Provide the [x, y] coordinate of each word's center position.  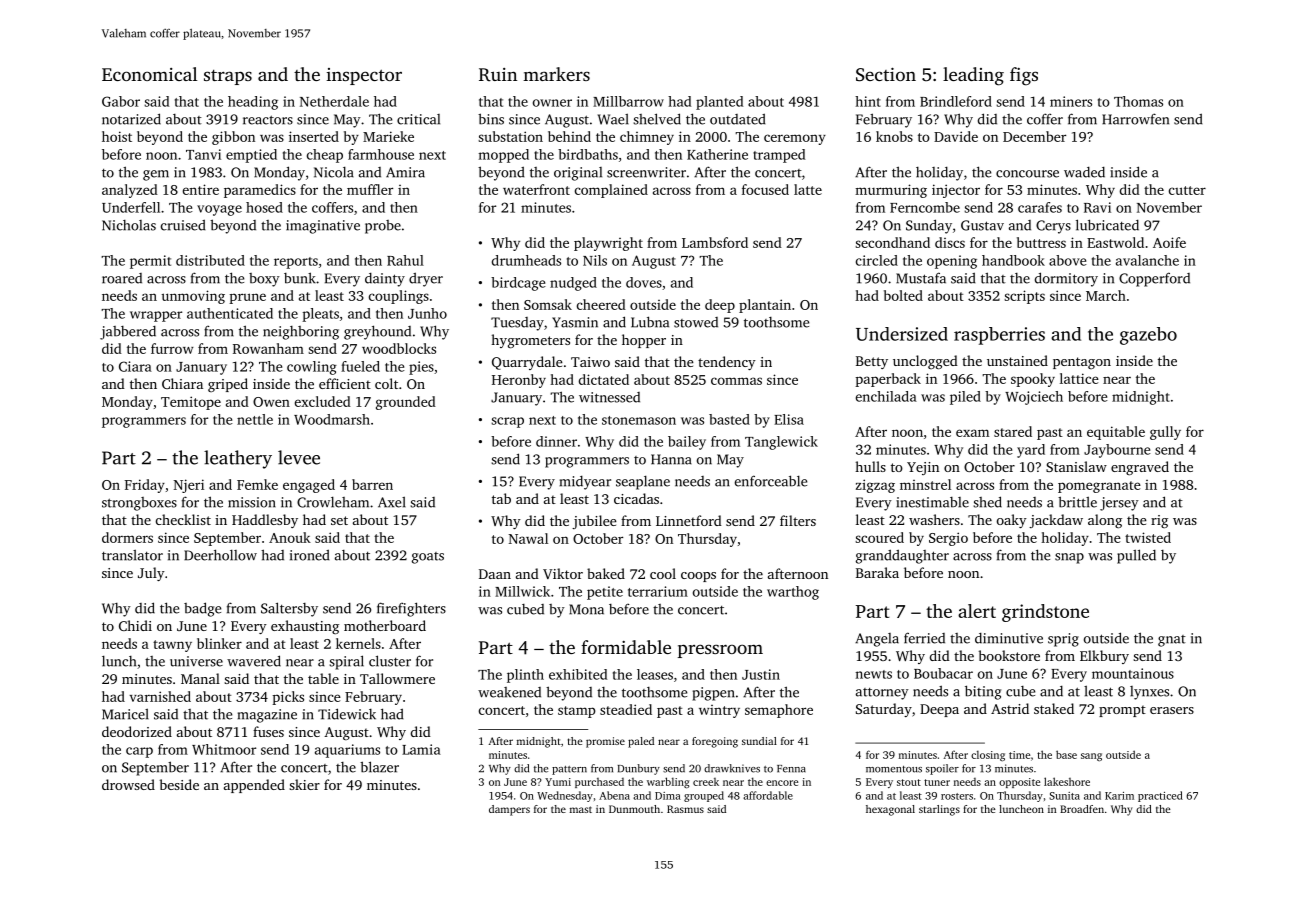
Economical [149, 74]
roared [122, 278]
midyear [585, 483]
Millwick [522, 591]
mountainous [1133, 673]
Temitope [191, 403]
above [1068, 260]
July [151, 574]
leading [973, 76]
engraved [1140, 468]
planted [719, 103]
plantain [765, 306]
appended [254, 786]
